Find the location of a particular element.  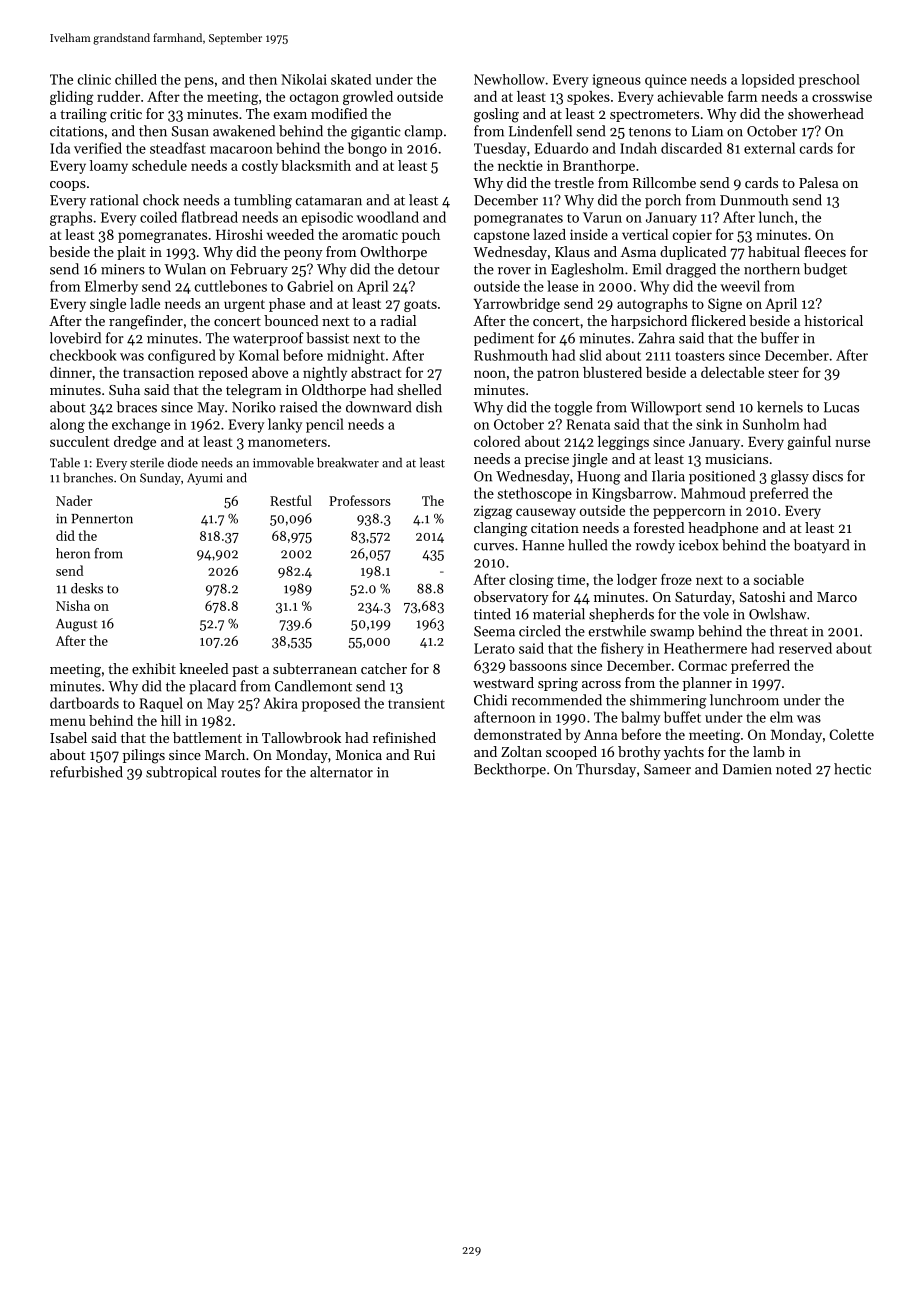

desks is located at coordinates (87, 588).
